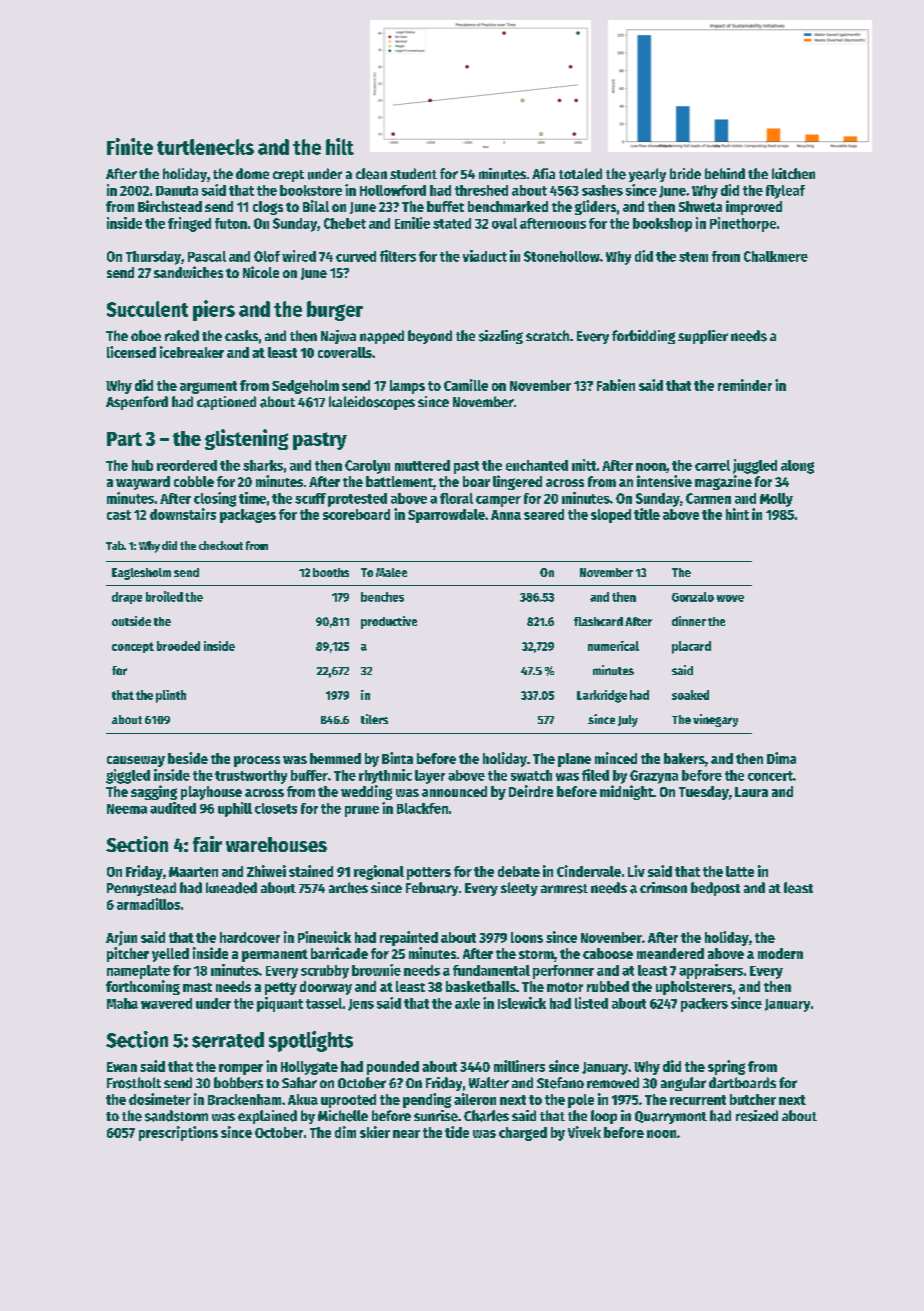 The height and width of the image is (1311, 924). I want to click on juggled, so click(755, 466).
